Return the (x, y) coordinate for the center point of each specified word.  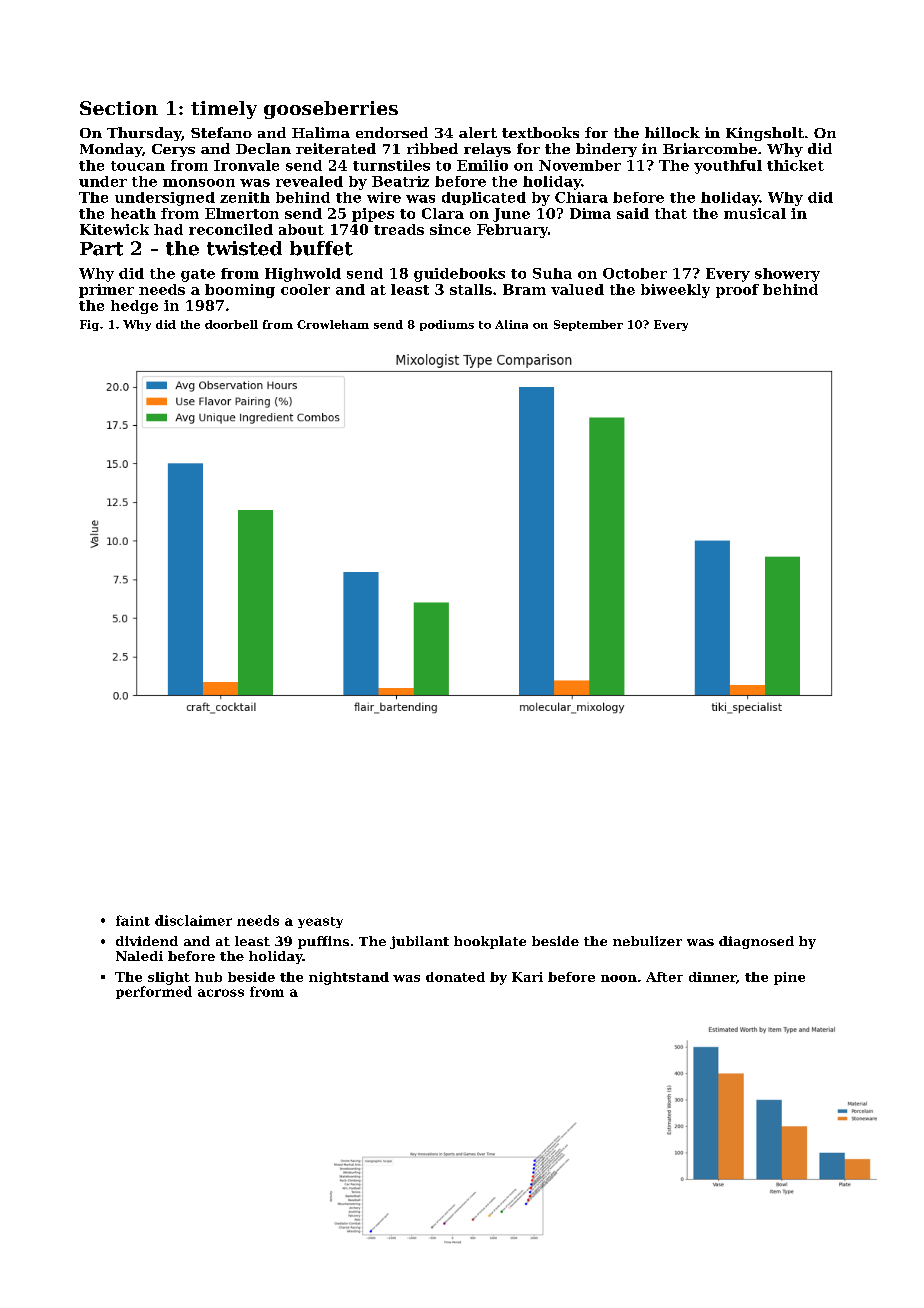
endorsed (392, 132)
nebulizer (647, 941)
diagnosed (756, 942)
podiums (447, 325)
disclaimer (193, 920)
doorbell (231, 324)
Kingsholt (765, 134)
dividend (147, 941)
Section (119, 108)
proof (737, 291)
